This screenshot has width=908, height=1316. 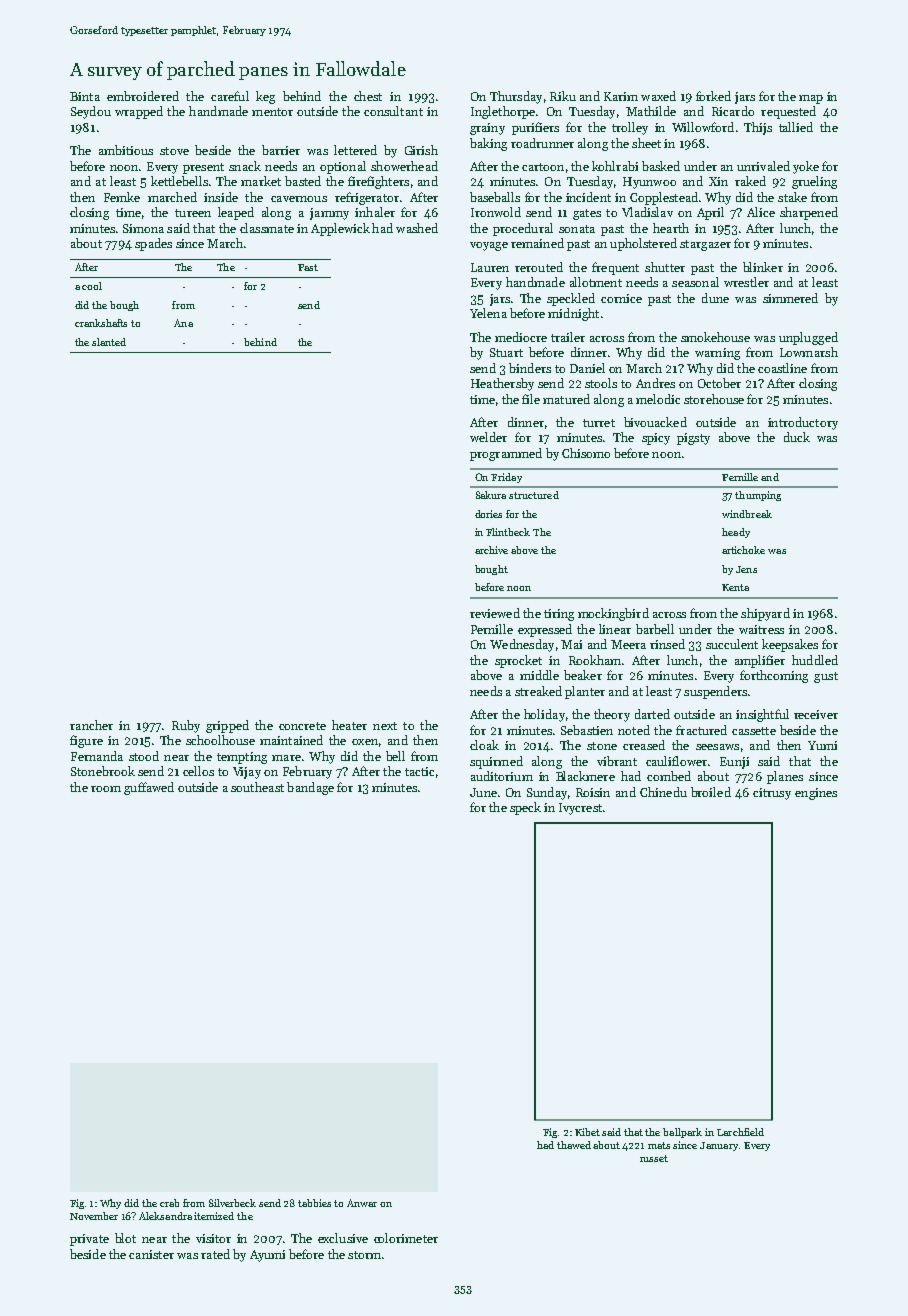 What do you see at coordinates (719, 1146) in the screenshot?
I see `January` at bounding box center [719, 1146].
